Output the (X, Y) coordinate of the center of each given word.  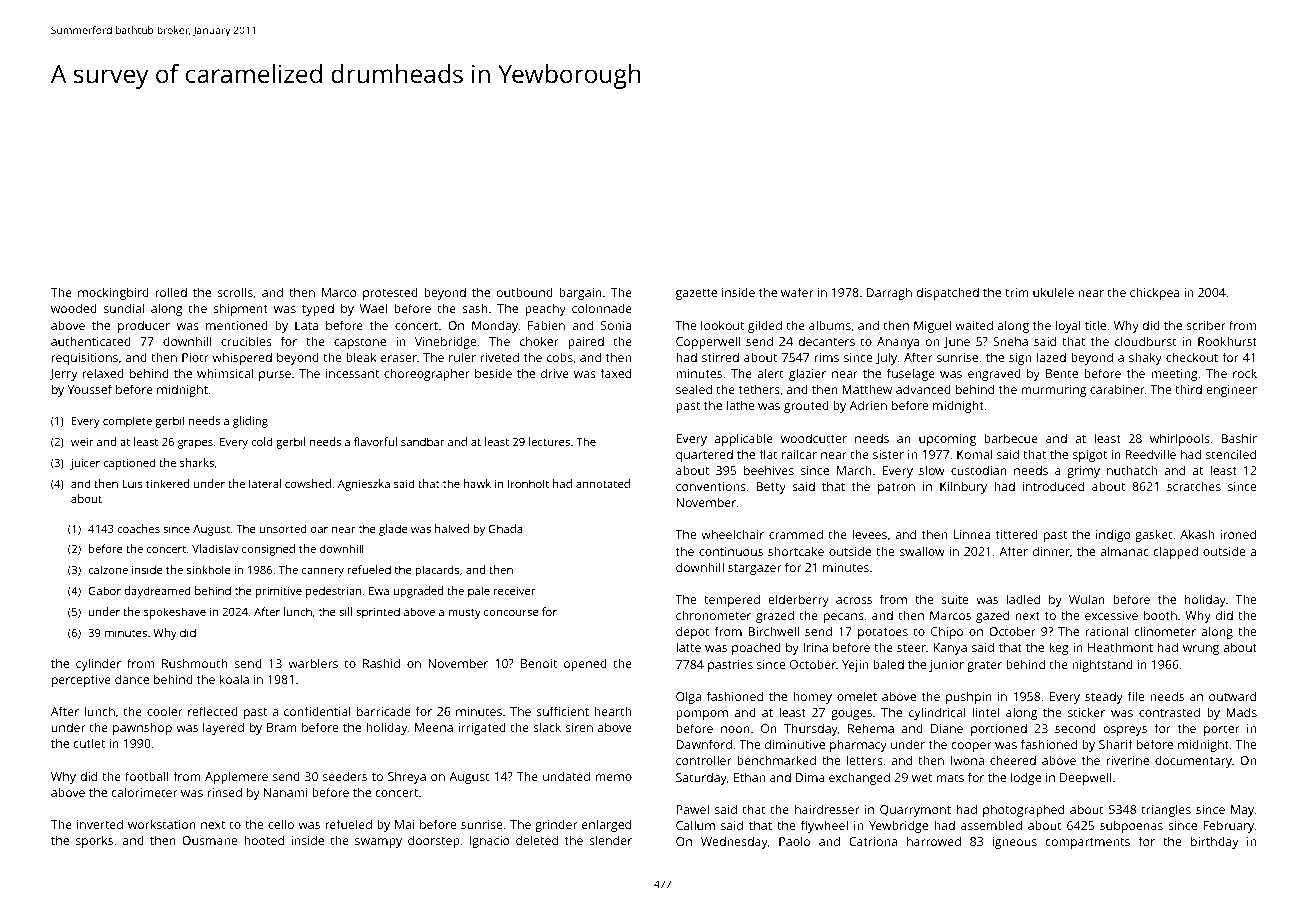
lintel (985, 712)
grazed (775, 616)
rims (827, 357)
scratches (1194, 486)
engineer (1231, 391)
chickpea (1154, 293)
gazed (992, 616)
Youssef (90, 389)
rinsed (224, 792)
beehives (769, 470)
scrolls (235, 292)
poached (756, 648)
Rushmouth (195, 663)
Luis (132, 484)
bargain (580, 293)
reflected (213, 711)
